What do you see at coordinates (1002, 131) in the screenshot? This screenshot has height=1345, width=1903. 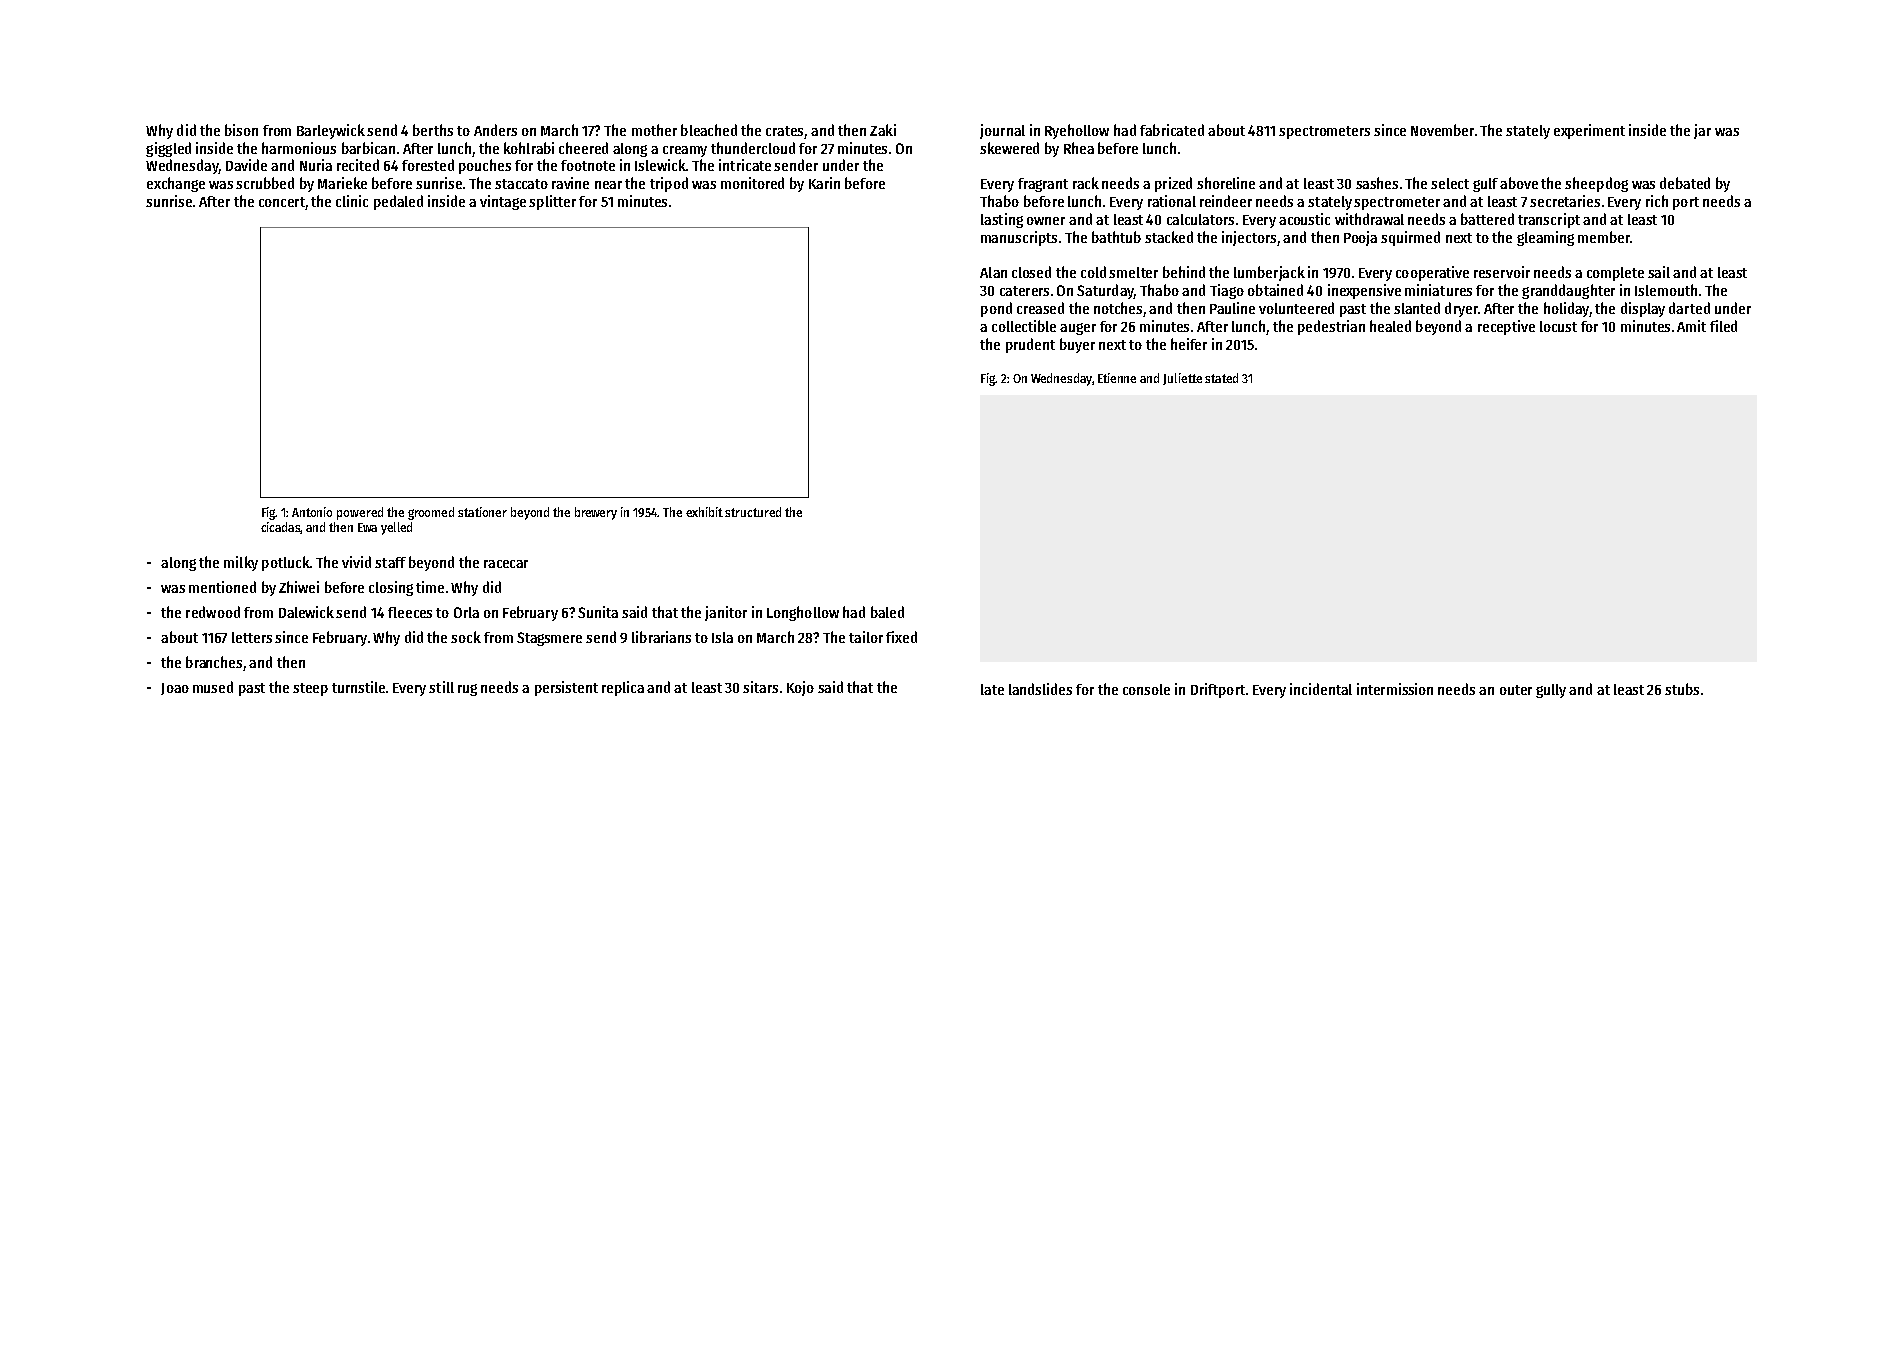 I see `journal` at bounding box center [1002, 131].
